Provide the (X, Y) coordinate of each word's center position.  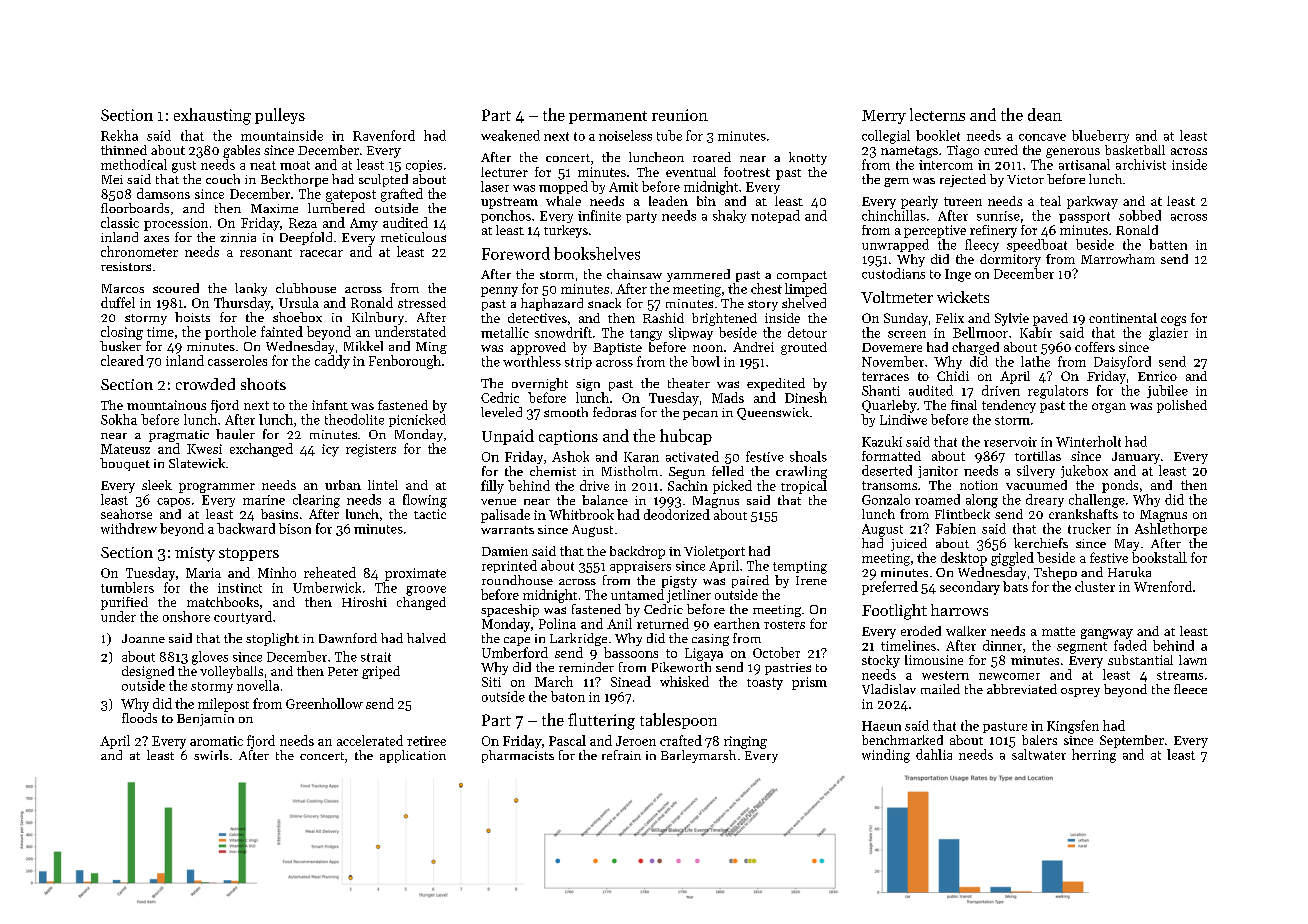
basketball (1135, 150)
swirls (211, 755)
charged (975, 348)
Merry (884, 117)
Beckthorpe (294, 180)
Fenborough (405, 362)
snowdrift (563, 332)
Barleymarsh (698, 756)
